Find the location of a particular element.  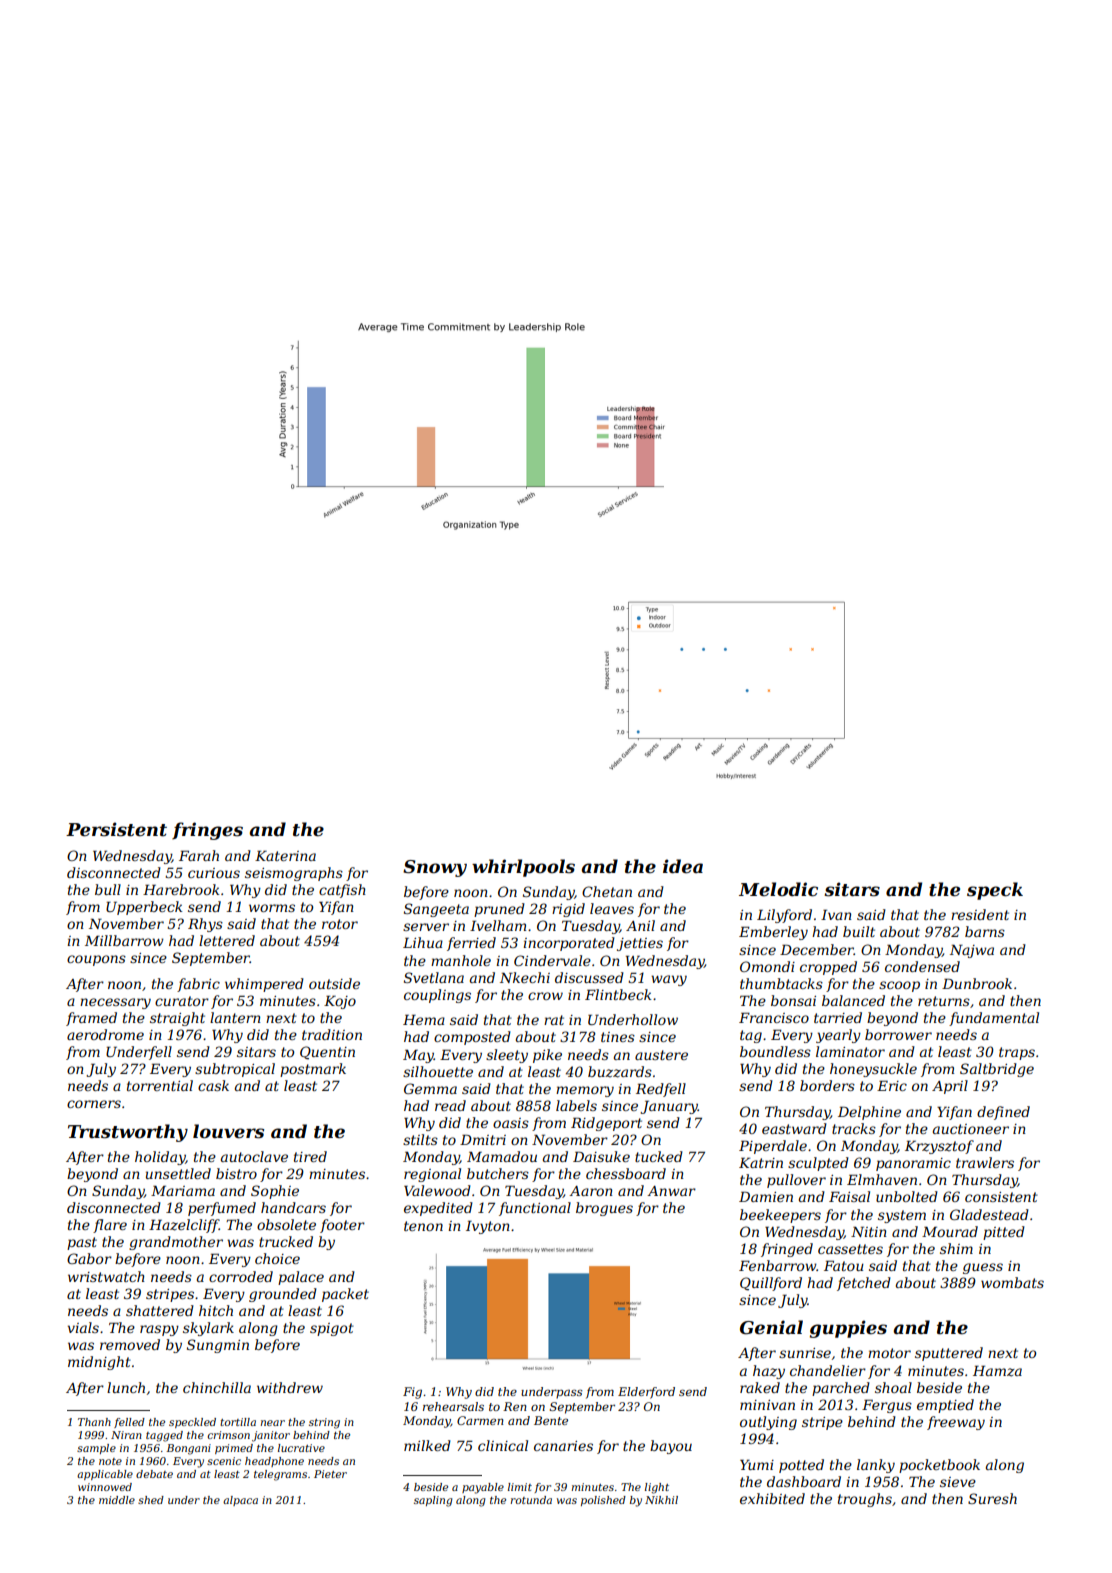

Persistent is located at coordinates (116, 829).
